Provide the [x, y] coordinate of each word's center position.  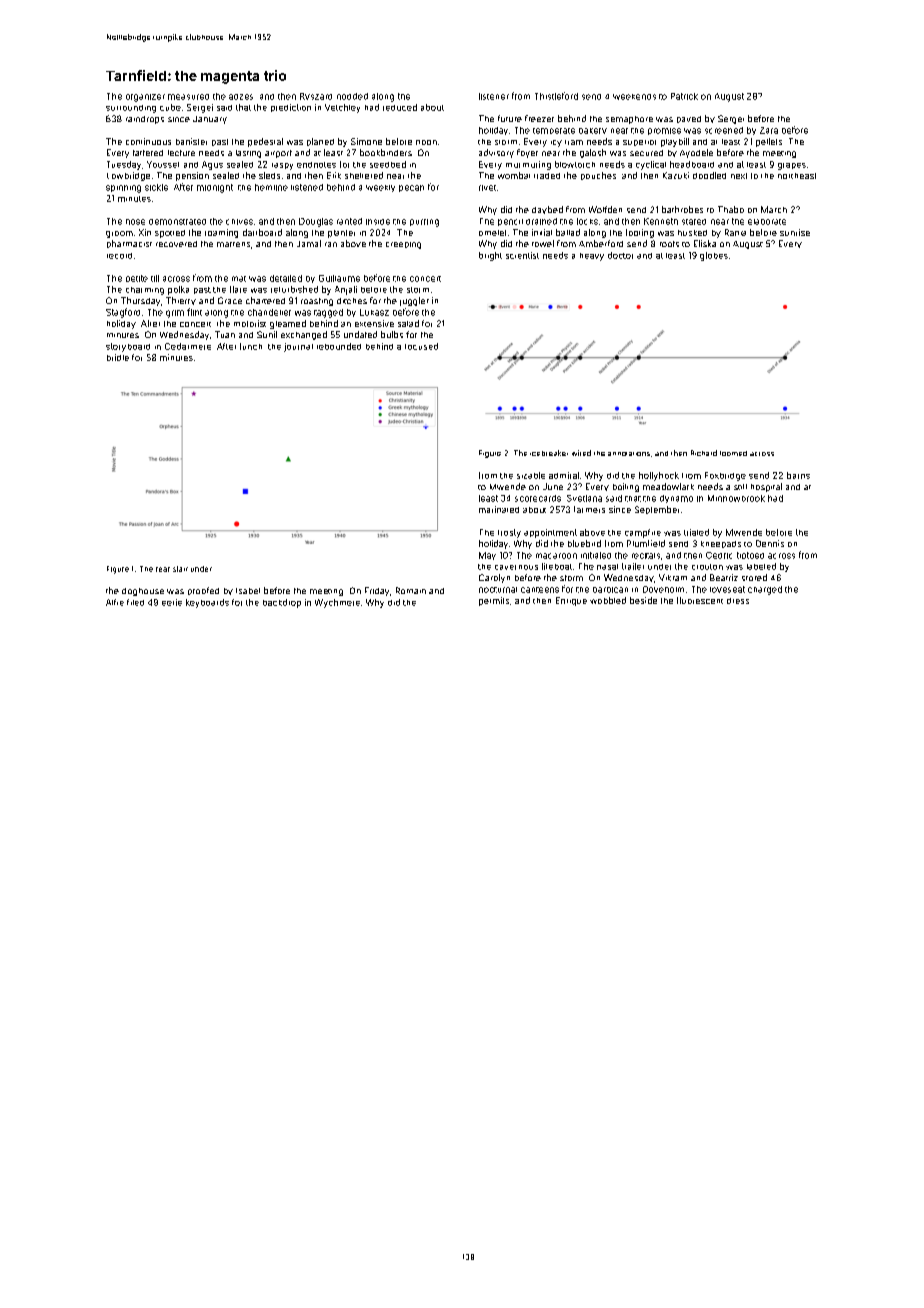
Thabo [731, 209]
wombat [514, 175]
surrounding [131, 109]
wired [581, 453]
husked [692, 233]
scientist [522, 255]
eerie [172, 602]
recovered [176, 244]
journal [298, 347]
